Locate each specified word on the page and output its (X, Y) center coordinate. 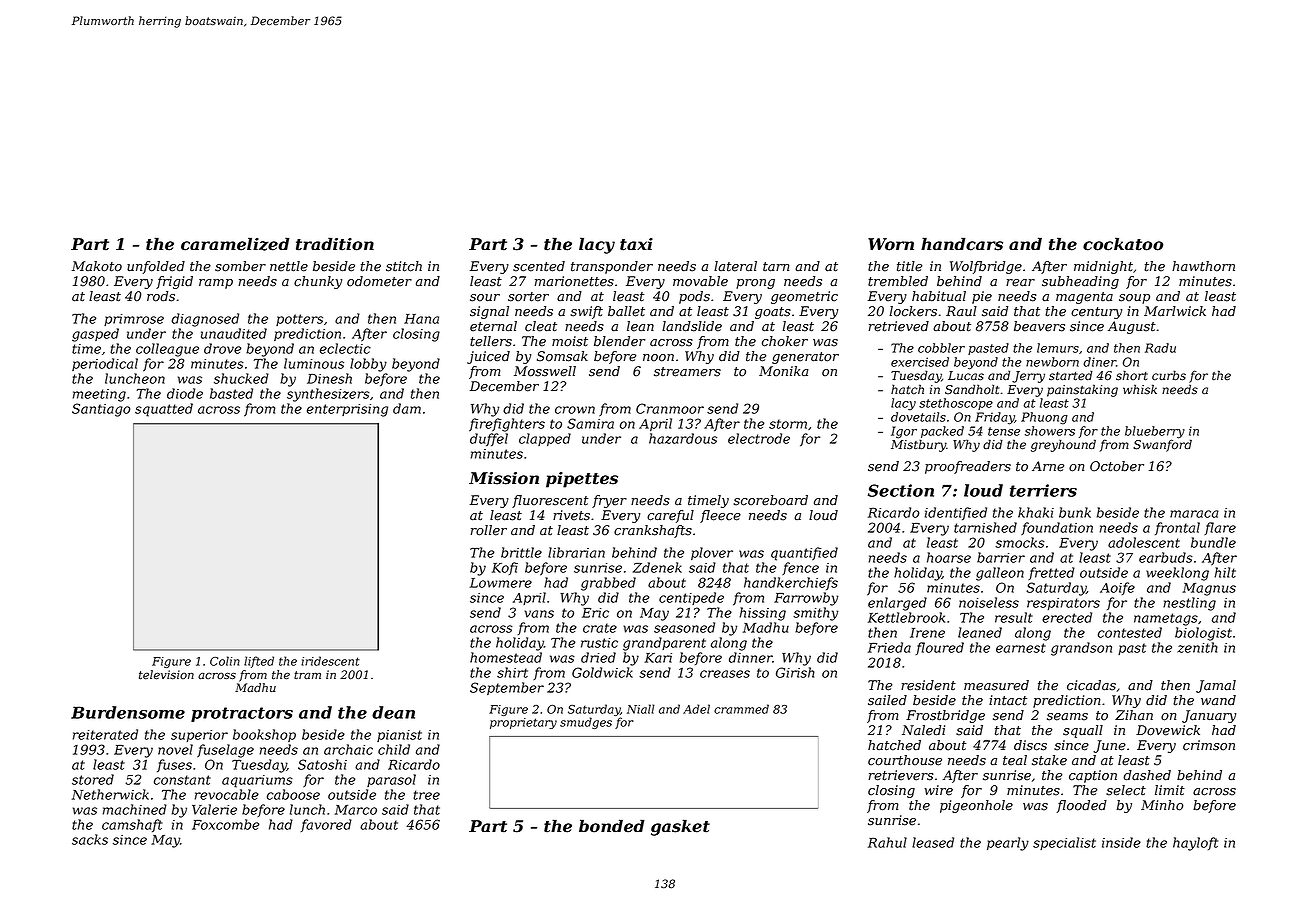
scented (539, 266)
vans (539, 614)
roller (488, 530)
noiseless (989, 602)
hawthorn (1203, 266)
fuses (174, 765)
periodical (105, 364)
